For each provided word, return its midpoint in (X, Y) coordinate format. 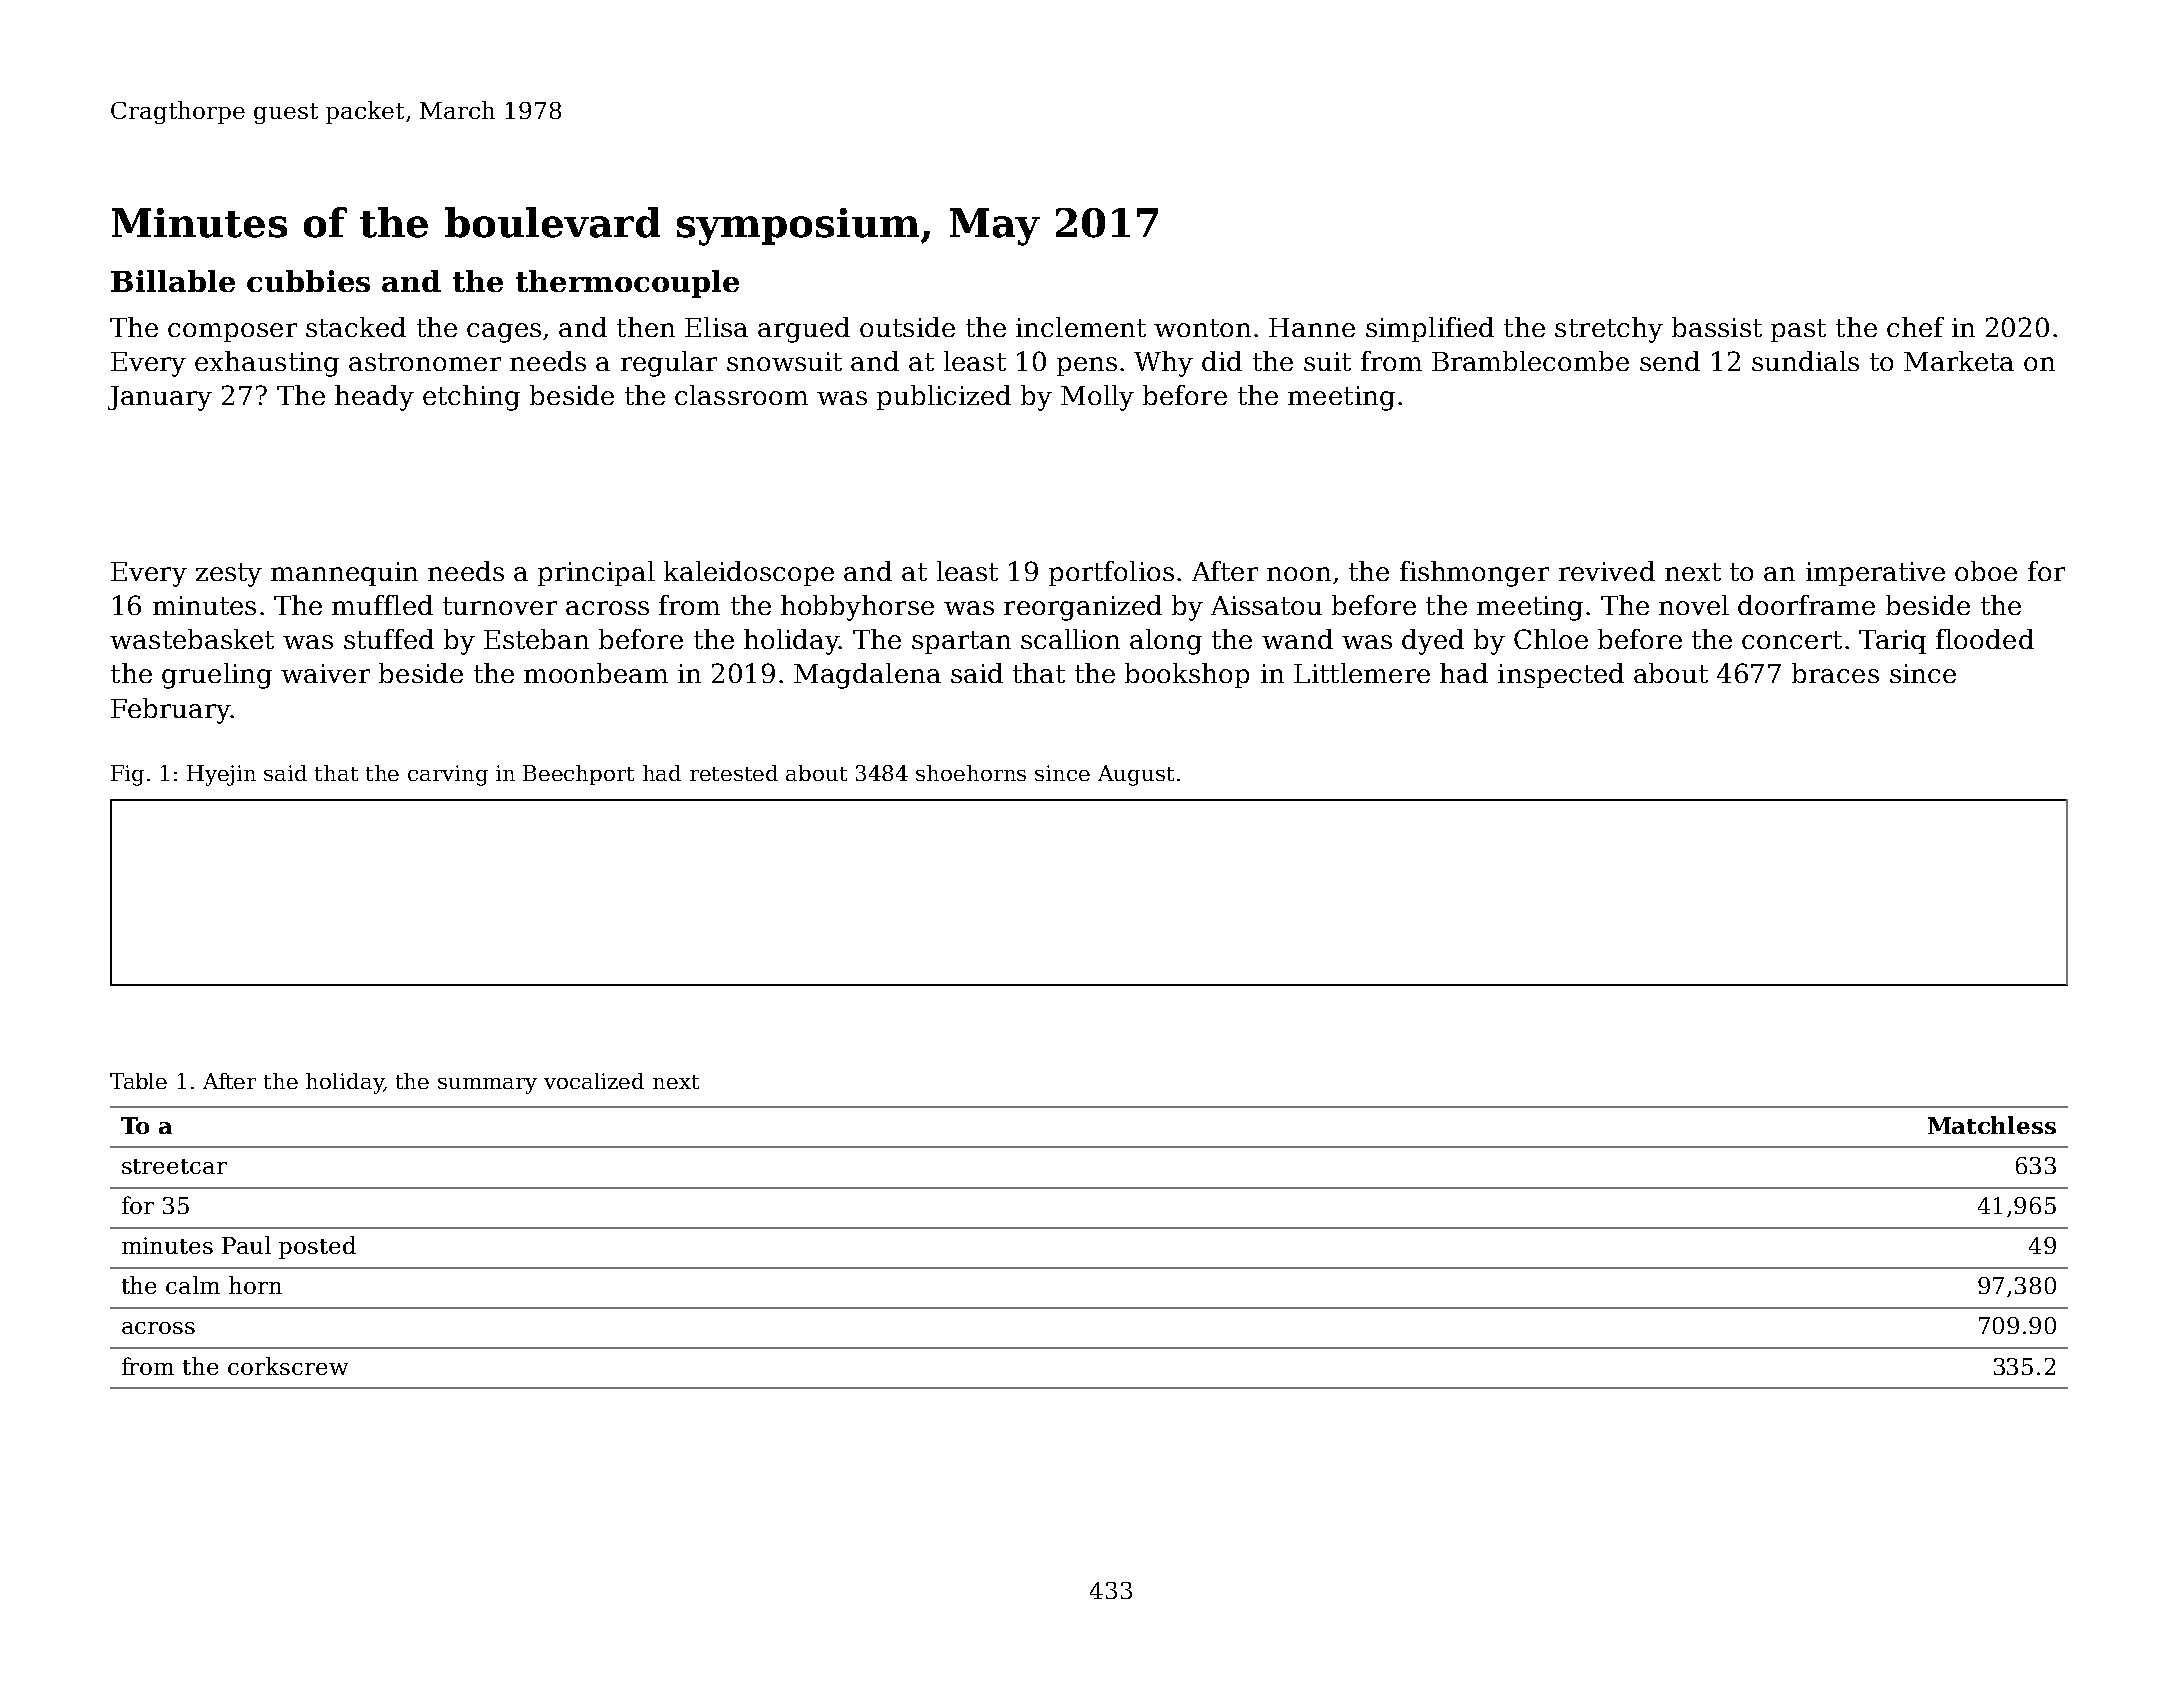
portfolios (1111, 573)
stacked (356, 327)
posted (317, 1247)
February (171, 711)
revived (1607, 571)
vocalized (594, 1081)
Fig (127, 775)
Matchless (1992, 1125)
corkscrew (288, 1366)
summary (487, 1086)
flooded (1985, 639)
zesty (229, 575)
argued (804, 330)
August (1136, 775)
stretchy (1609, 330)
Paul (246, 1245)
